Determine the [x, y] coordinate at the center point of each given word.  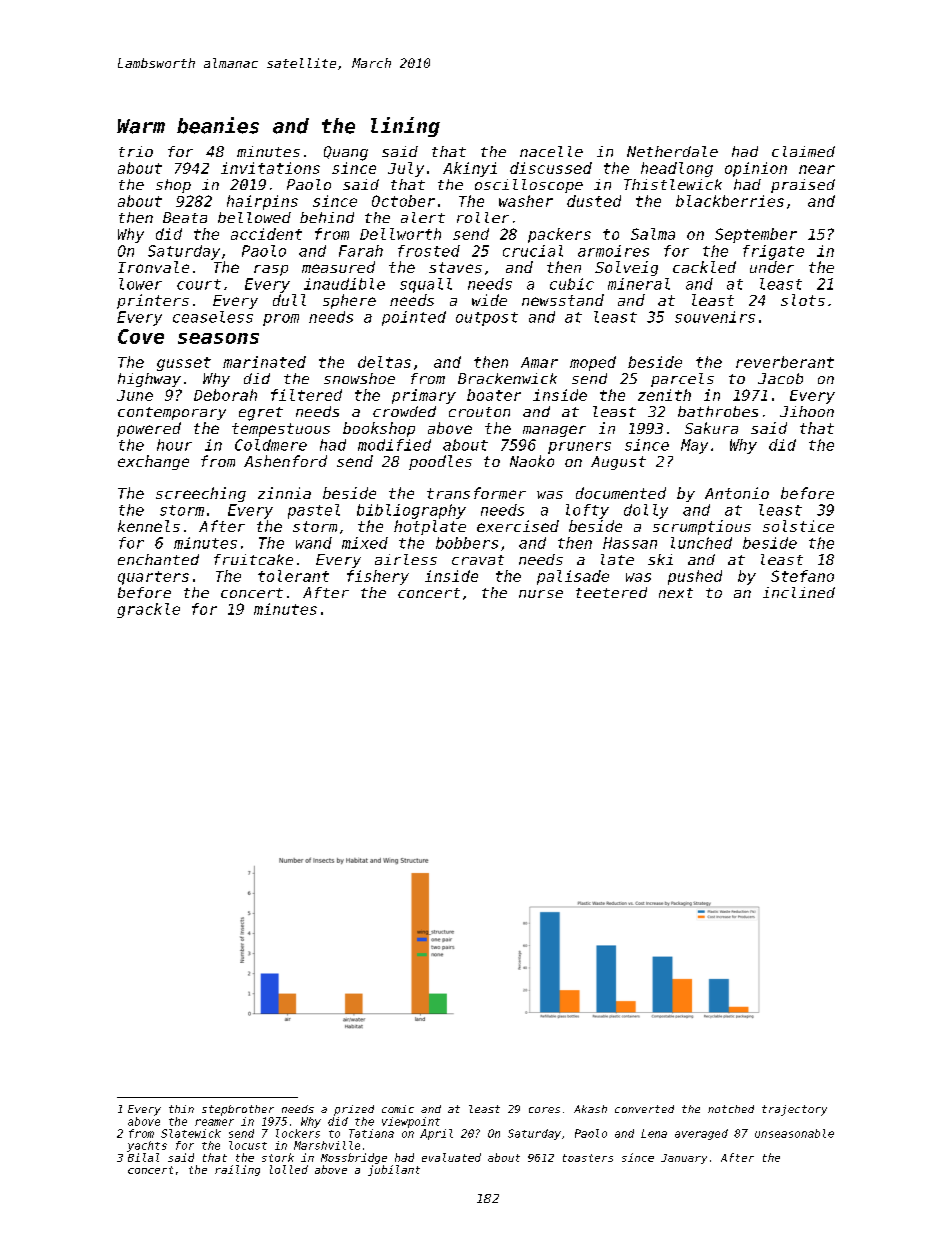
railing [237, 1170]
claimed [803, 151]
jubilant [394, 1170]
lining [405, 127]
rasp [271, 270]
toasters [588, 1158]
